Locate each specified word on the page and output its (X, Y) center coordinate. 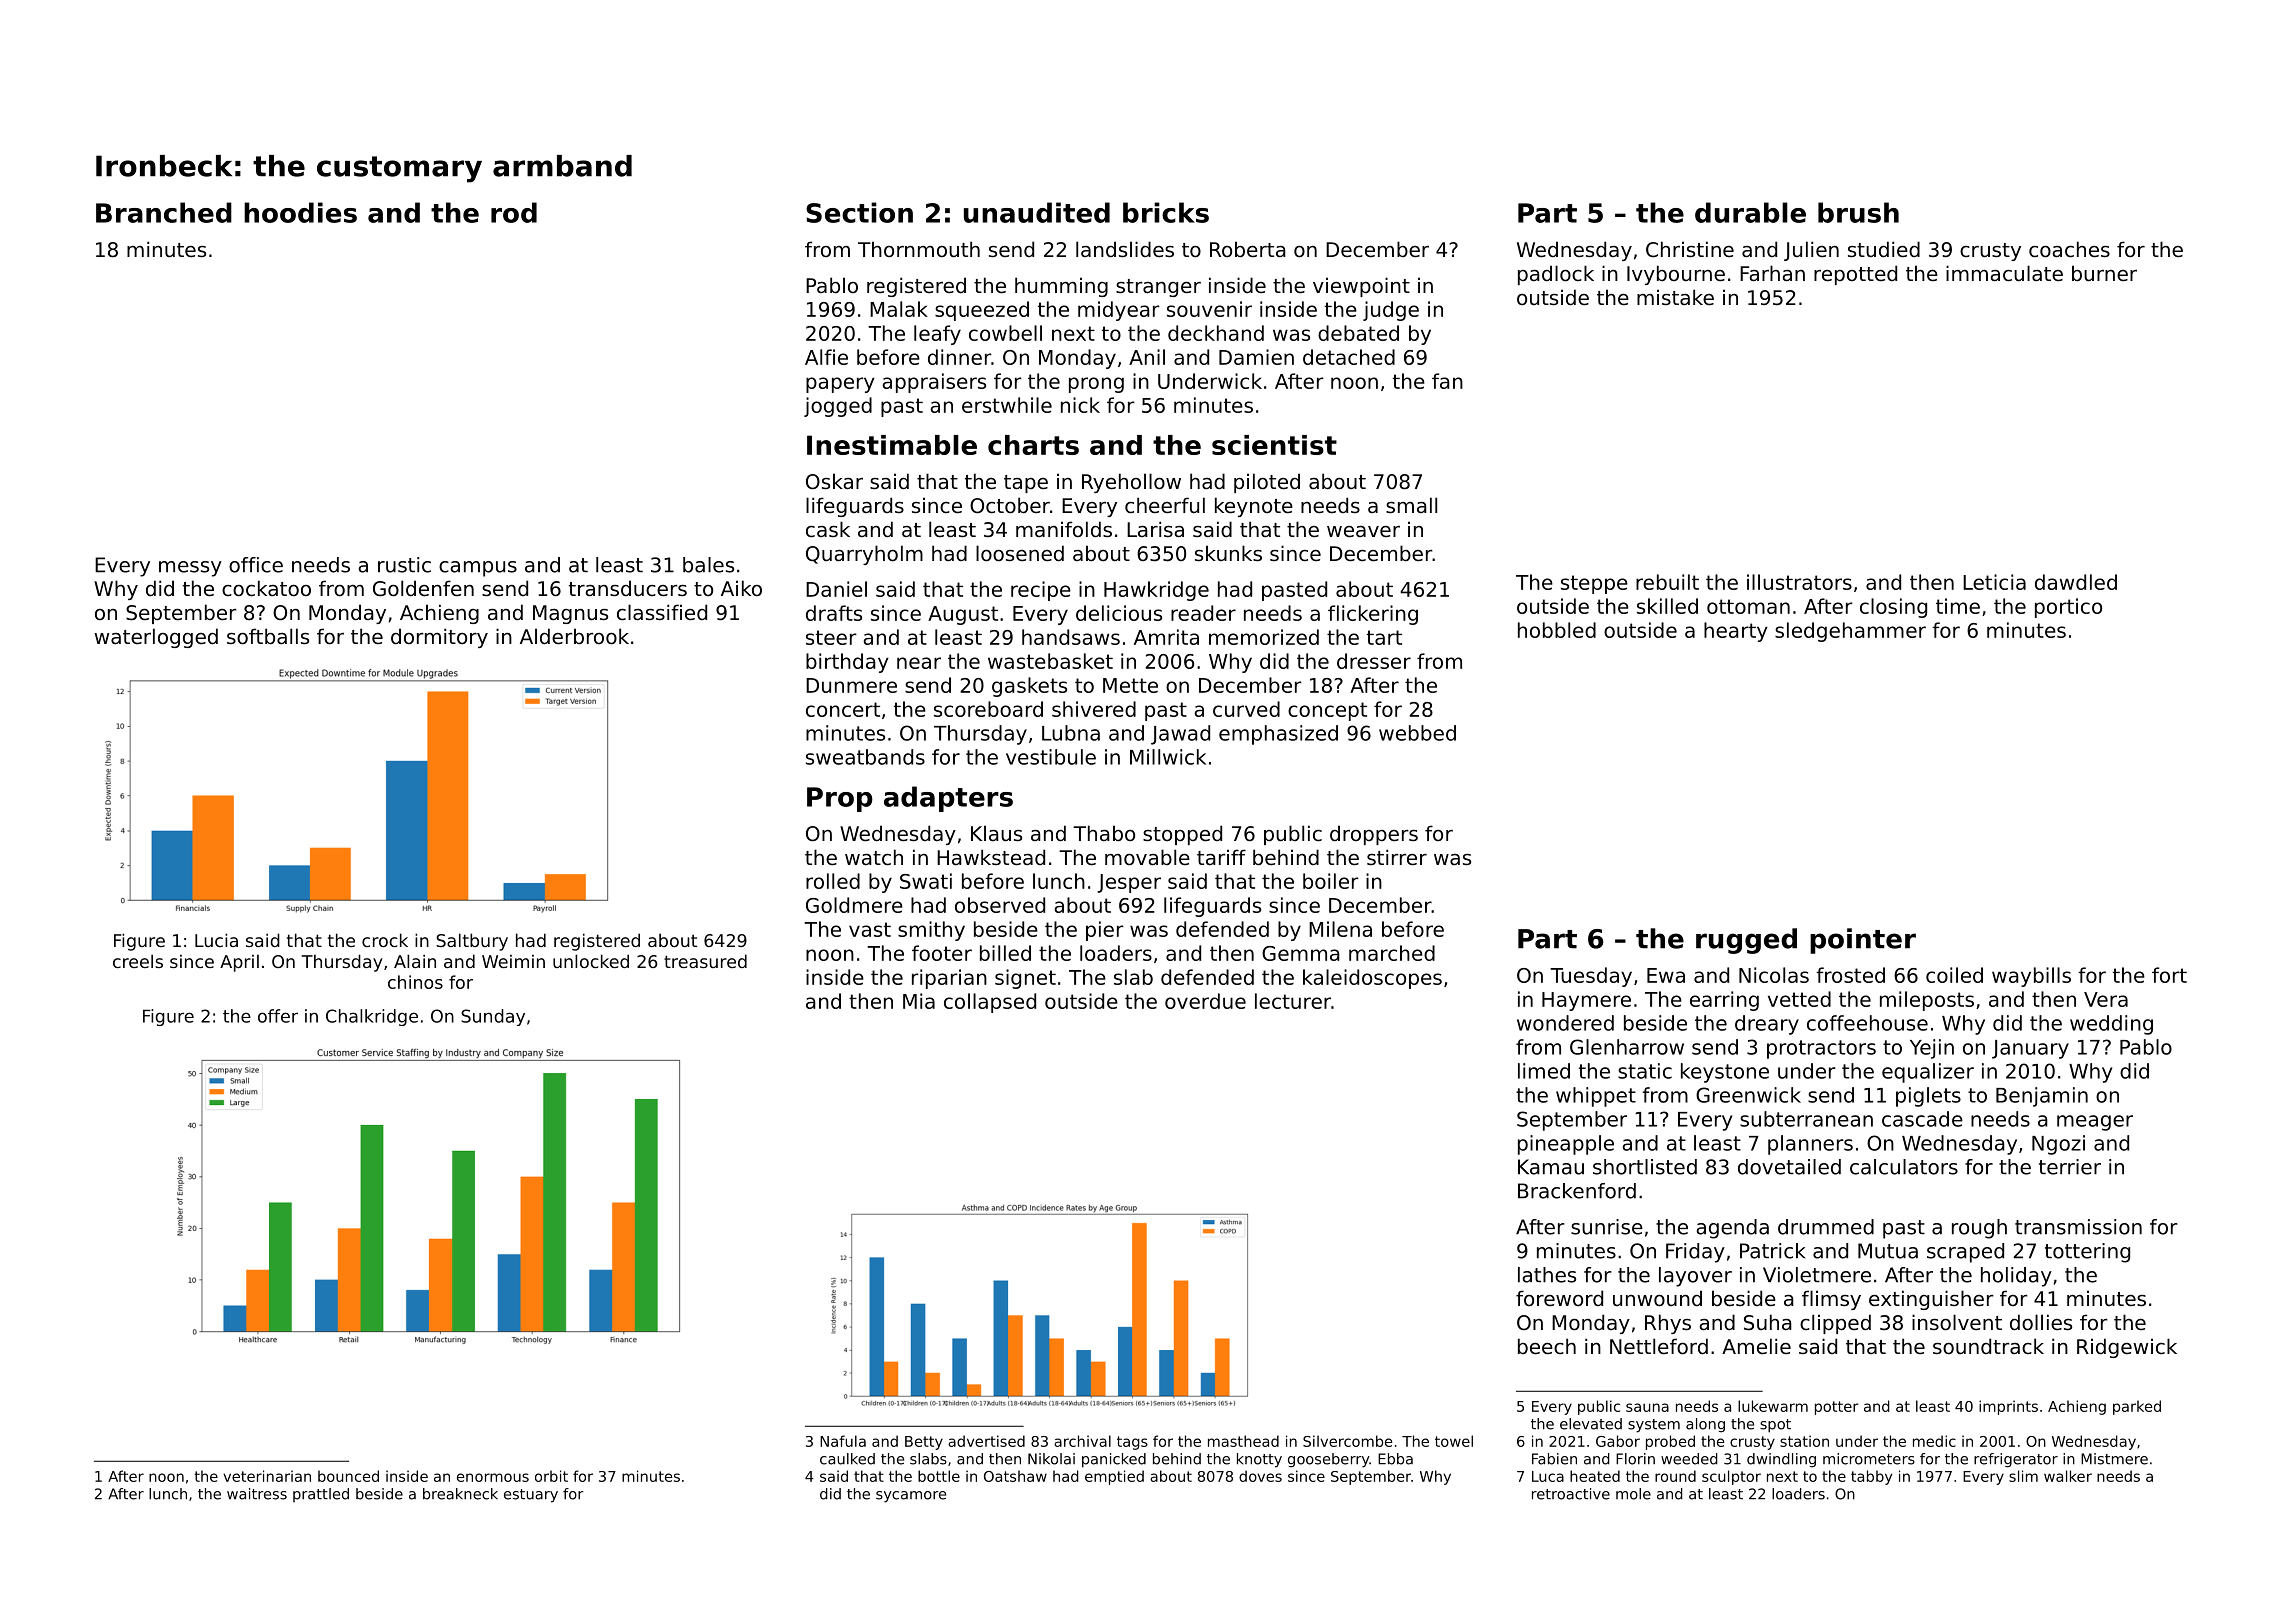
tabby (1871, 1477)
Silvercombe (1348, 1441)
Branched (164, 212)
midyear (1119, 311)
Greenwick (1748, 1095)
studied (1884, 249)
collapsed (990, 1003)
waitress (257, 1494)
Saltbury (472, 942)
